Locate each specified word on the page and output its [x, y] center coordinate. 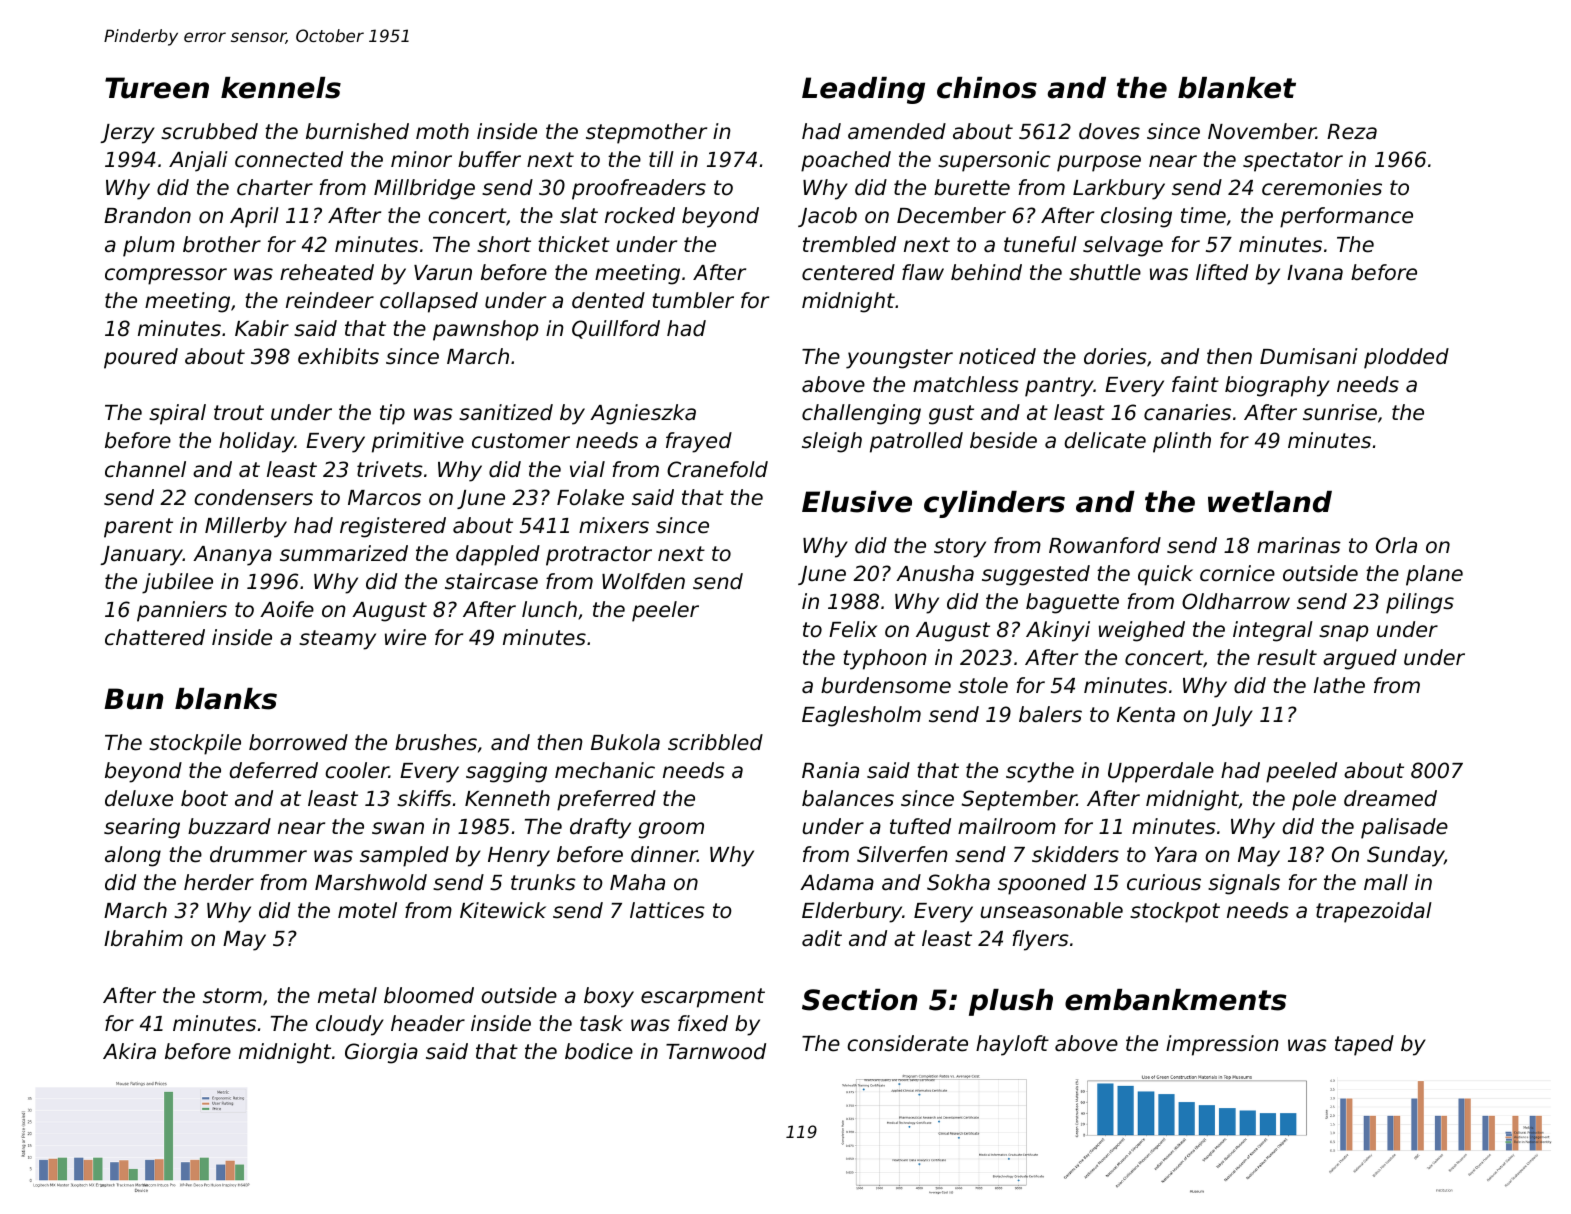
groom [671, 830]
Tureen [157, 88]
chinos [987, 88]
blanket [1237, 88]
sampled [404, 856]
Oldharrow [1236, 601]
